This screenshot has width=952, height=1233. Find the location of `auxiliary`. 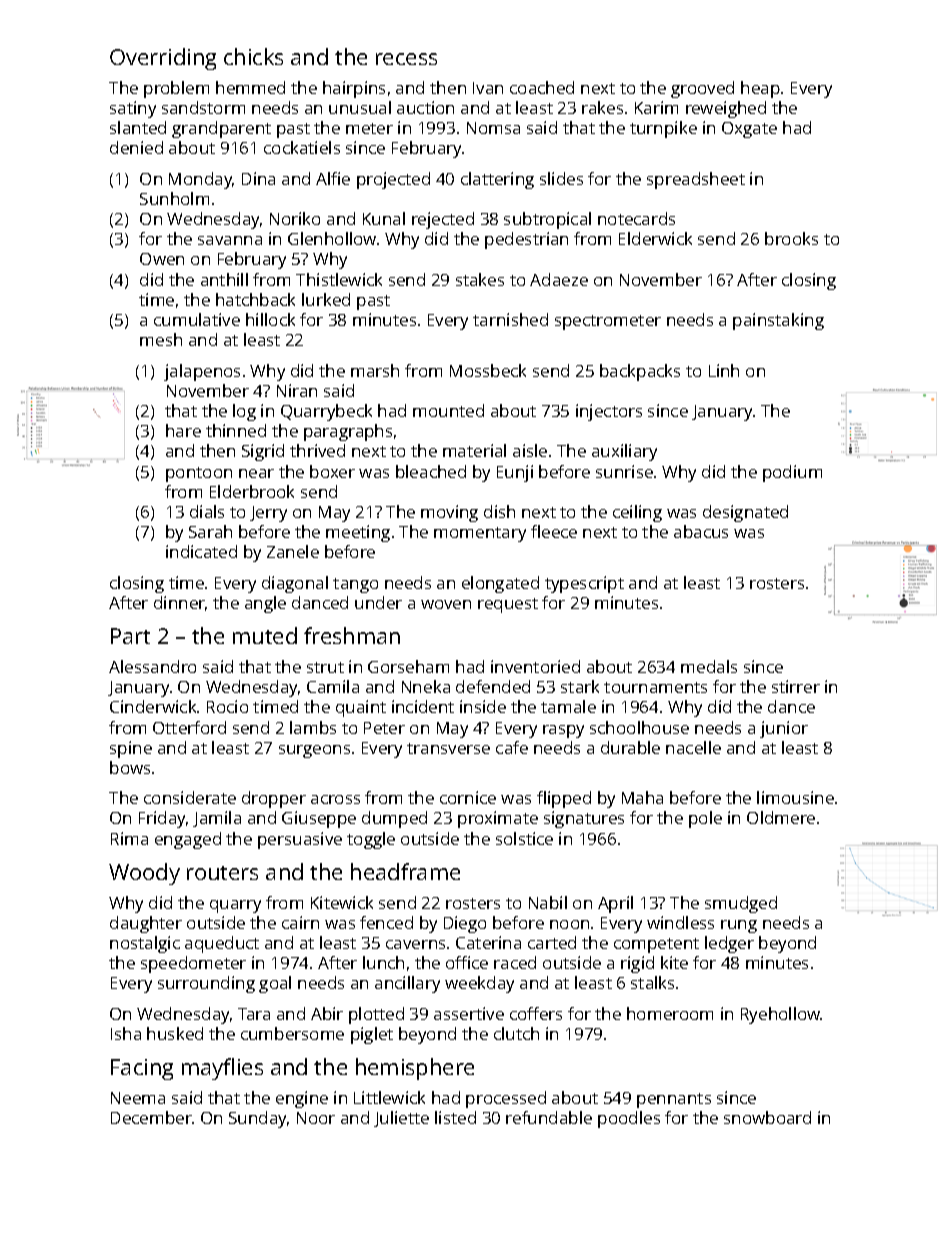

auxiliary is located at coordinates (624, 452).
